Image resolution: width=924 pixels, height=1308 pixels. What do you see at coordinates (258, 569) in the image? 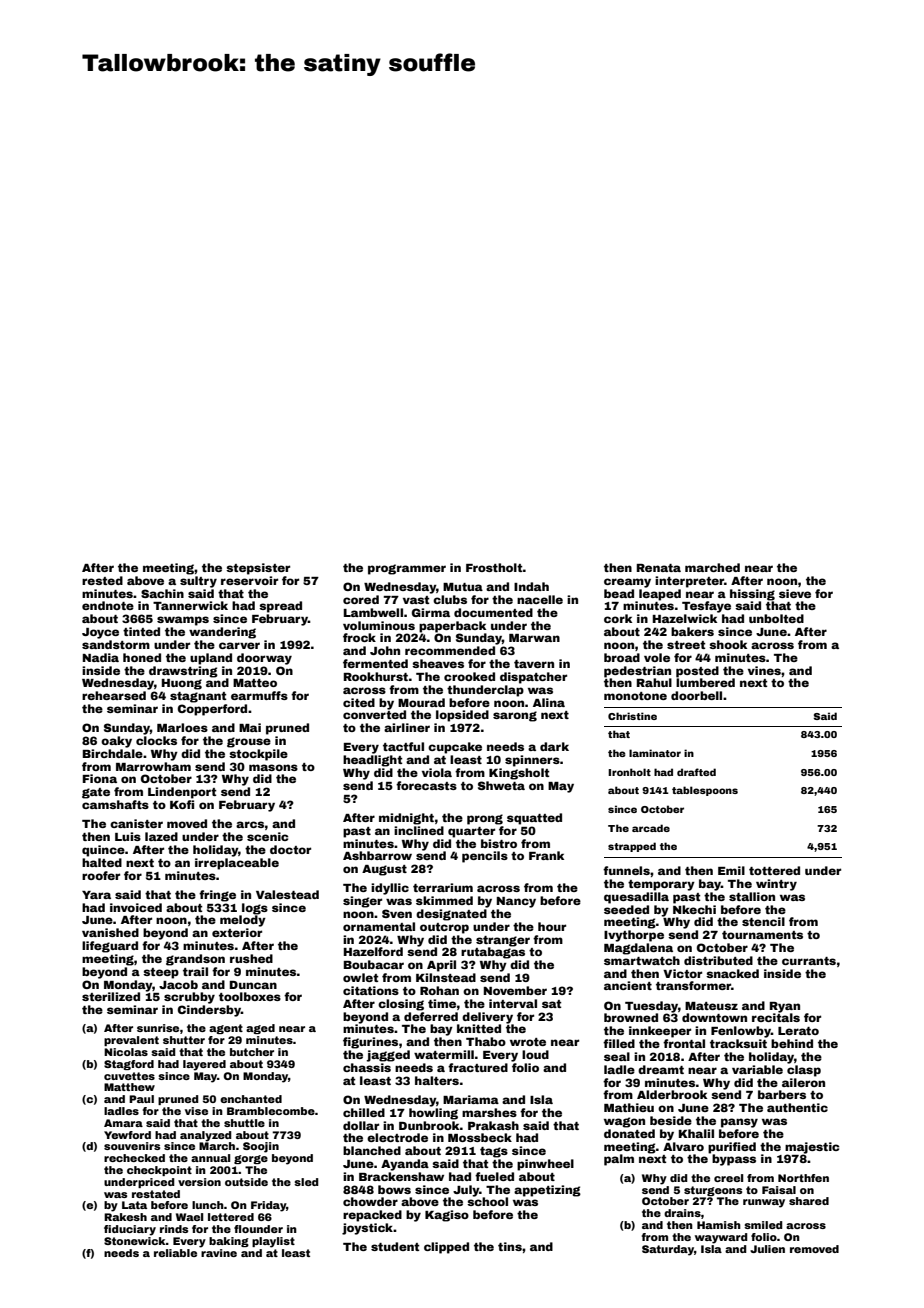
I see `stepsister` at bounding box center [258, 569].
